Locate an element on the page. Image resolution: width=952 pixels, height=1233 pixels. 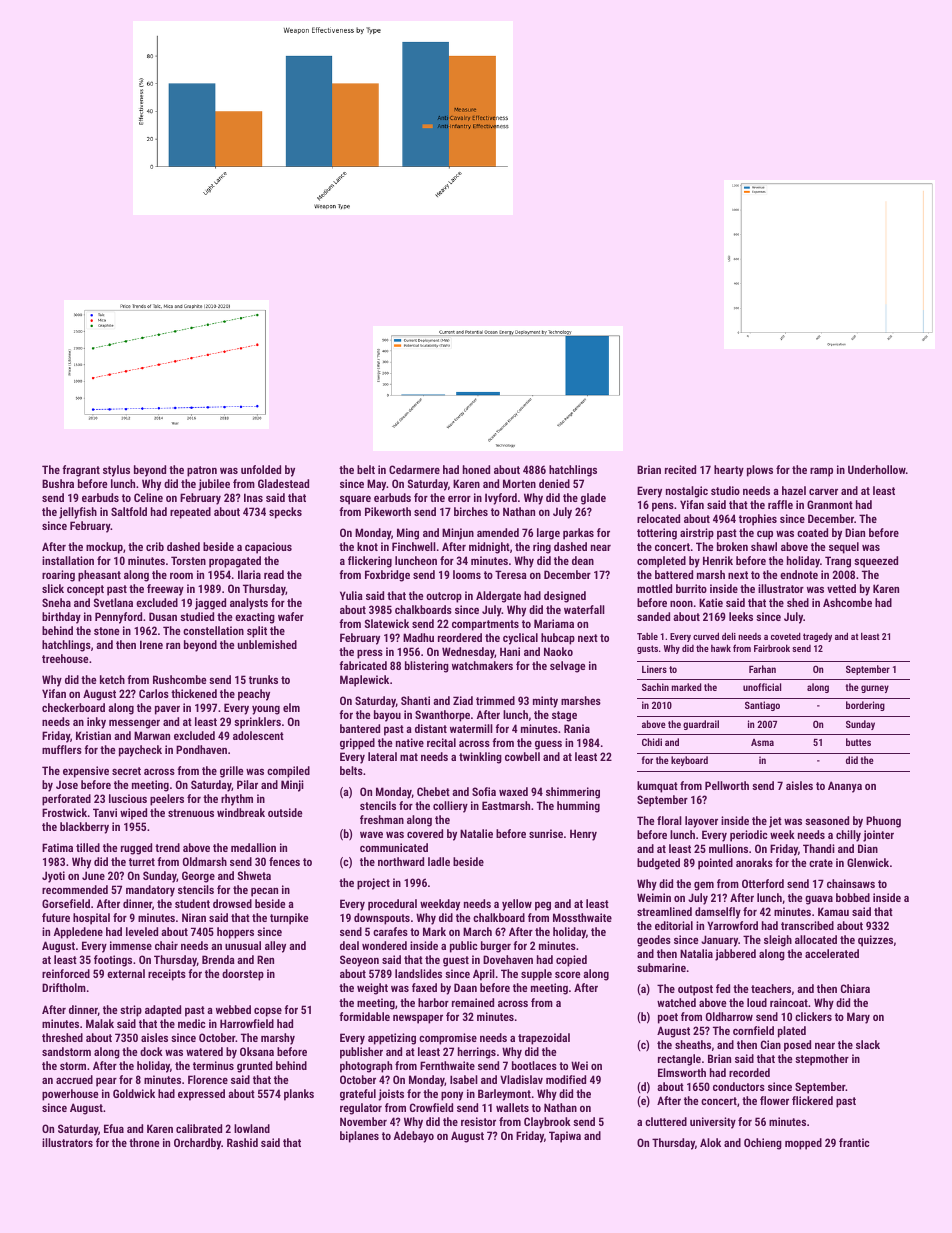
Brenda is located at coordinates (218, 959).
